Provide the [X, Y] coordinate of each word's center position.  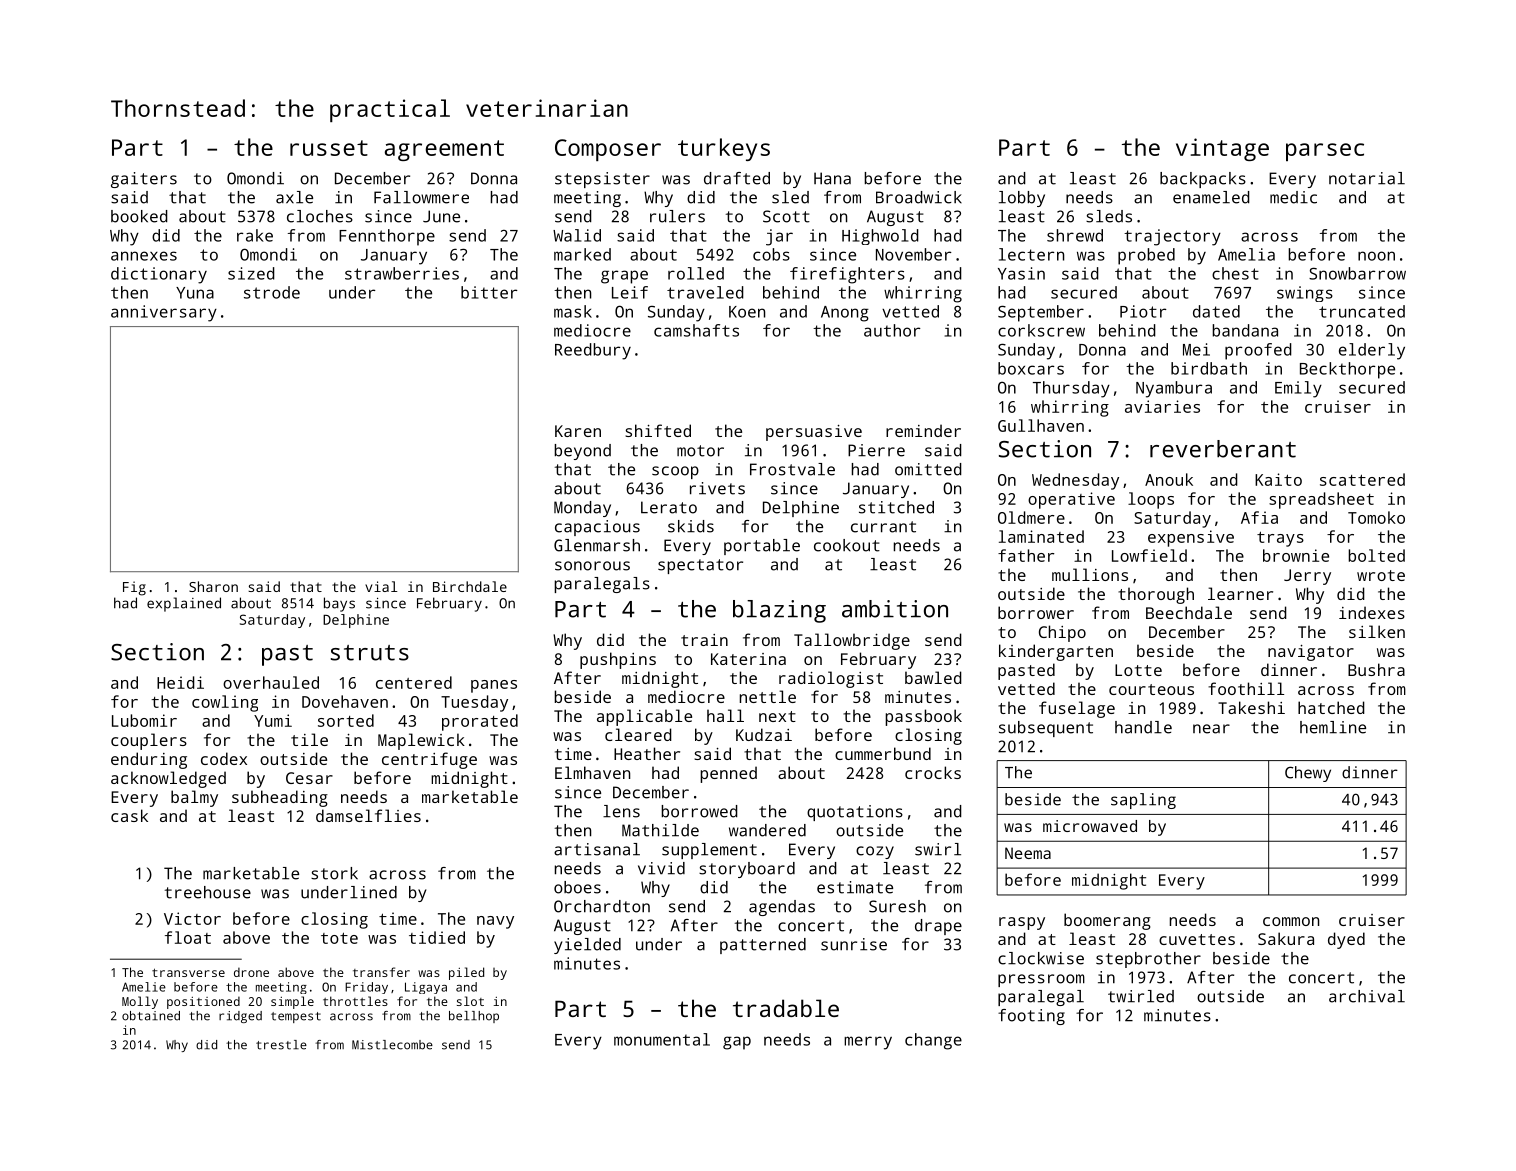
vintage [1222, 149]
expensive [1191, 538]
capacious [597, 528]
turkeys [724, 149]
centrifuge [429, 760]
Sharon [213, 586]
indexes [1372, 612]
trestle [281, 1045]
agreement [444, 150]
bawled [933, 677]
